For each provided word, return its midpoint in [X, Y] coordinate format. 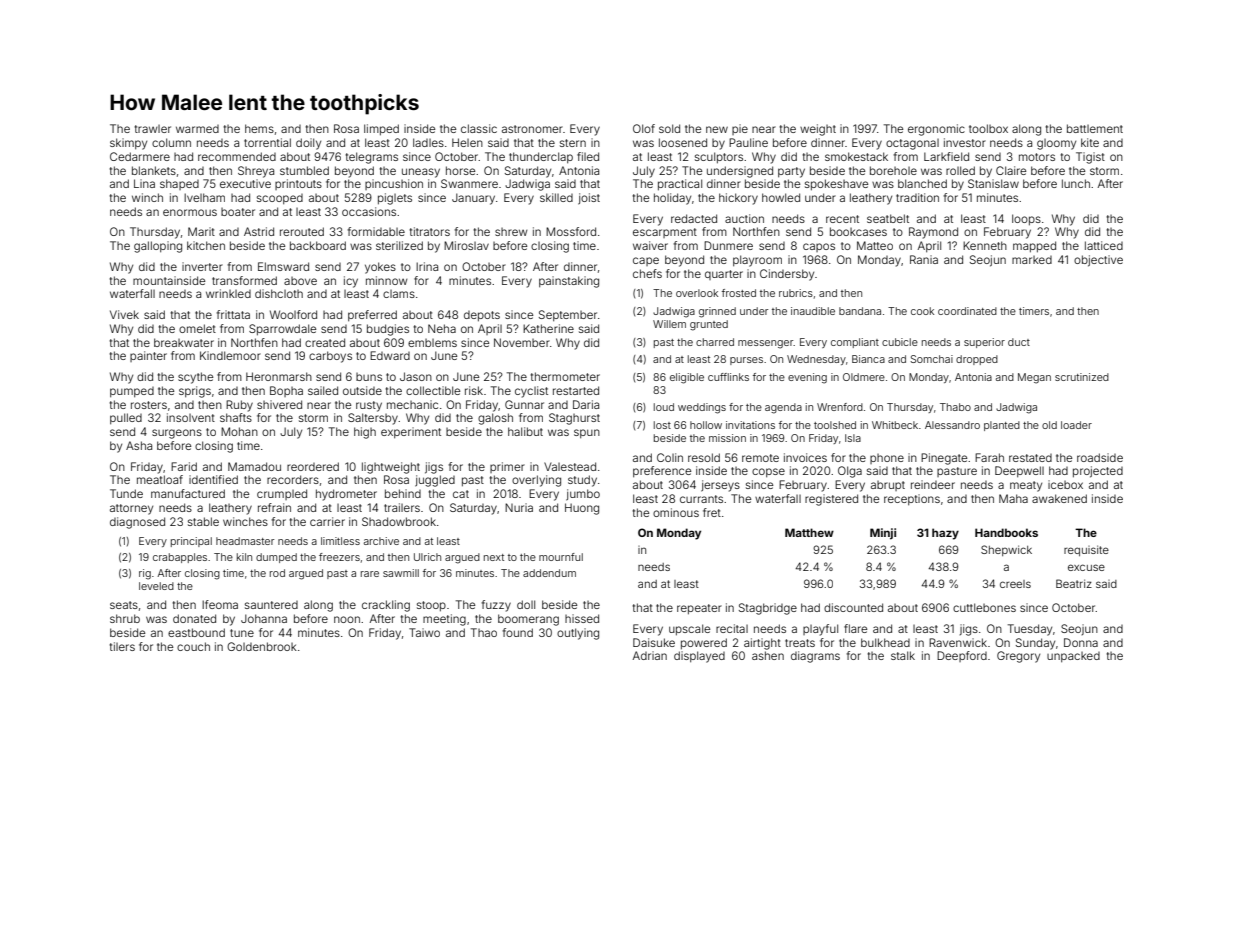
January [473, 199]
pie [740, 129]
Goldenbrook [262, 646]
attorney [131, 509]
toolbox [988, 128]
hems [259, 128]
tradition [917, 197]
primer [507, 467]
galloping [158, 247]
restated [1030, 458]
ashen [768, 655]
